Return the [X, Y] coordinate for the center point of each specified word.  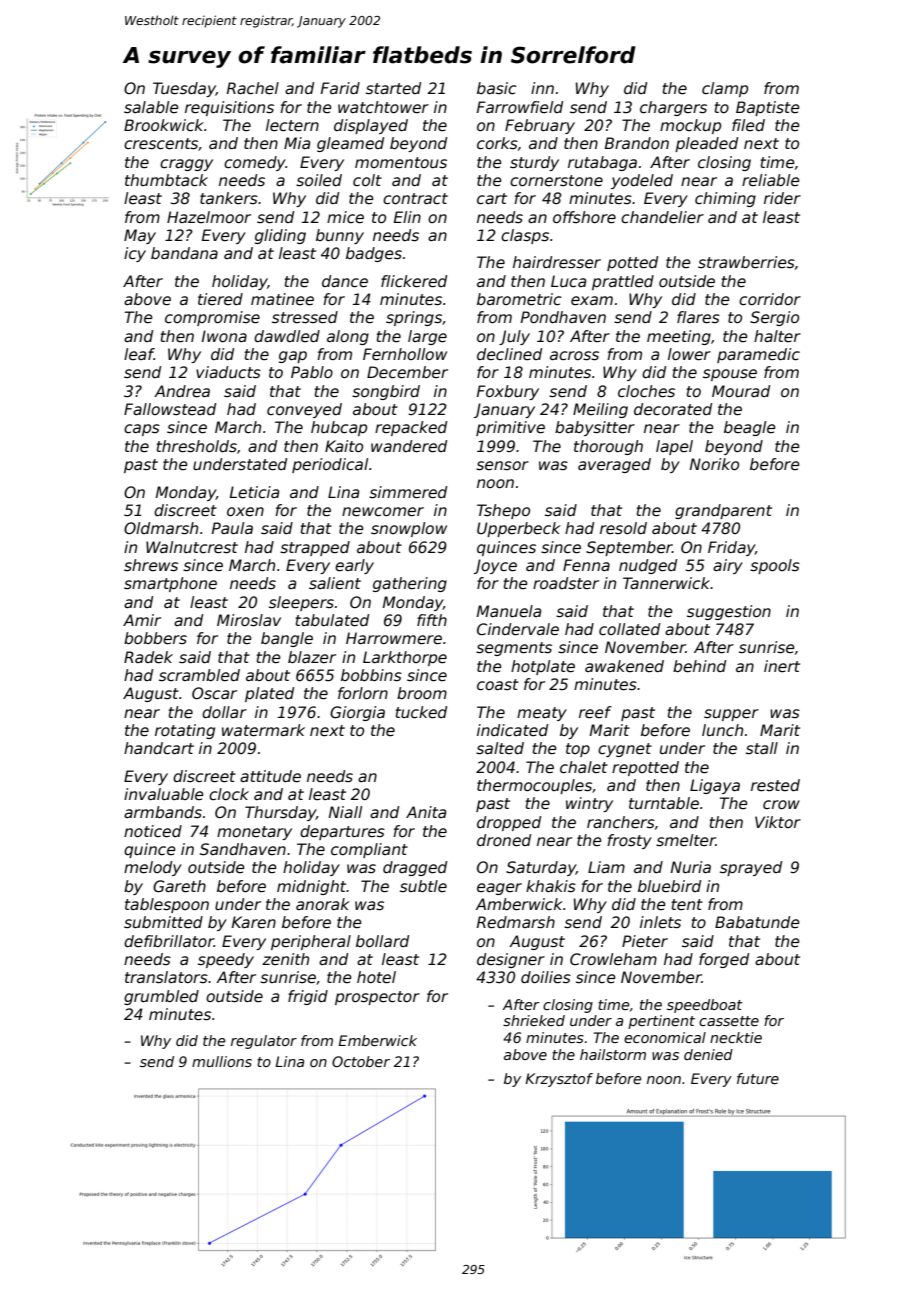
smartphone [170, 584]
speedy [226, 960]
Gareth [179, 886]
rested [775, 785]
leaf [139, 354]
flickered [414, 281]
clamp [725, 89]
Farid [340, 88]
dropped [509, 823]
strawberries [746, 262]
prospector [377, 998]
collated [629, 629]
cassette [729, 1021]
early [354, 566]
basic [497, 88]
